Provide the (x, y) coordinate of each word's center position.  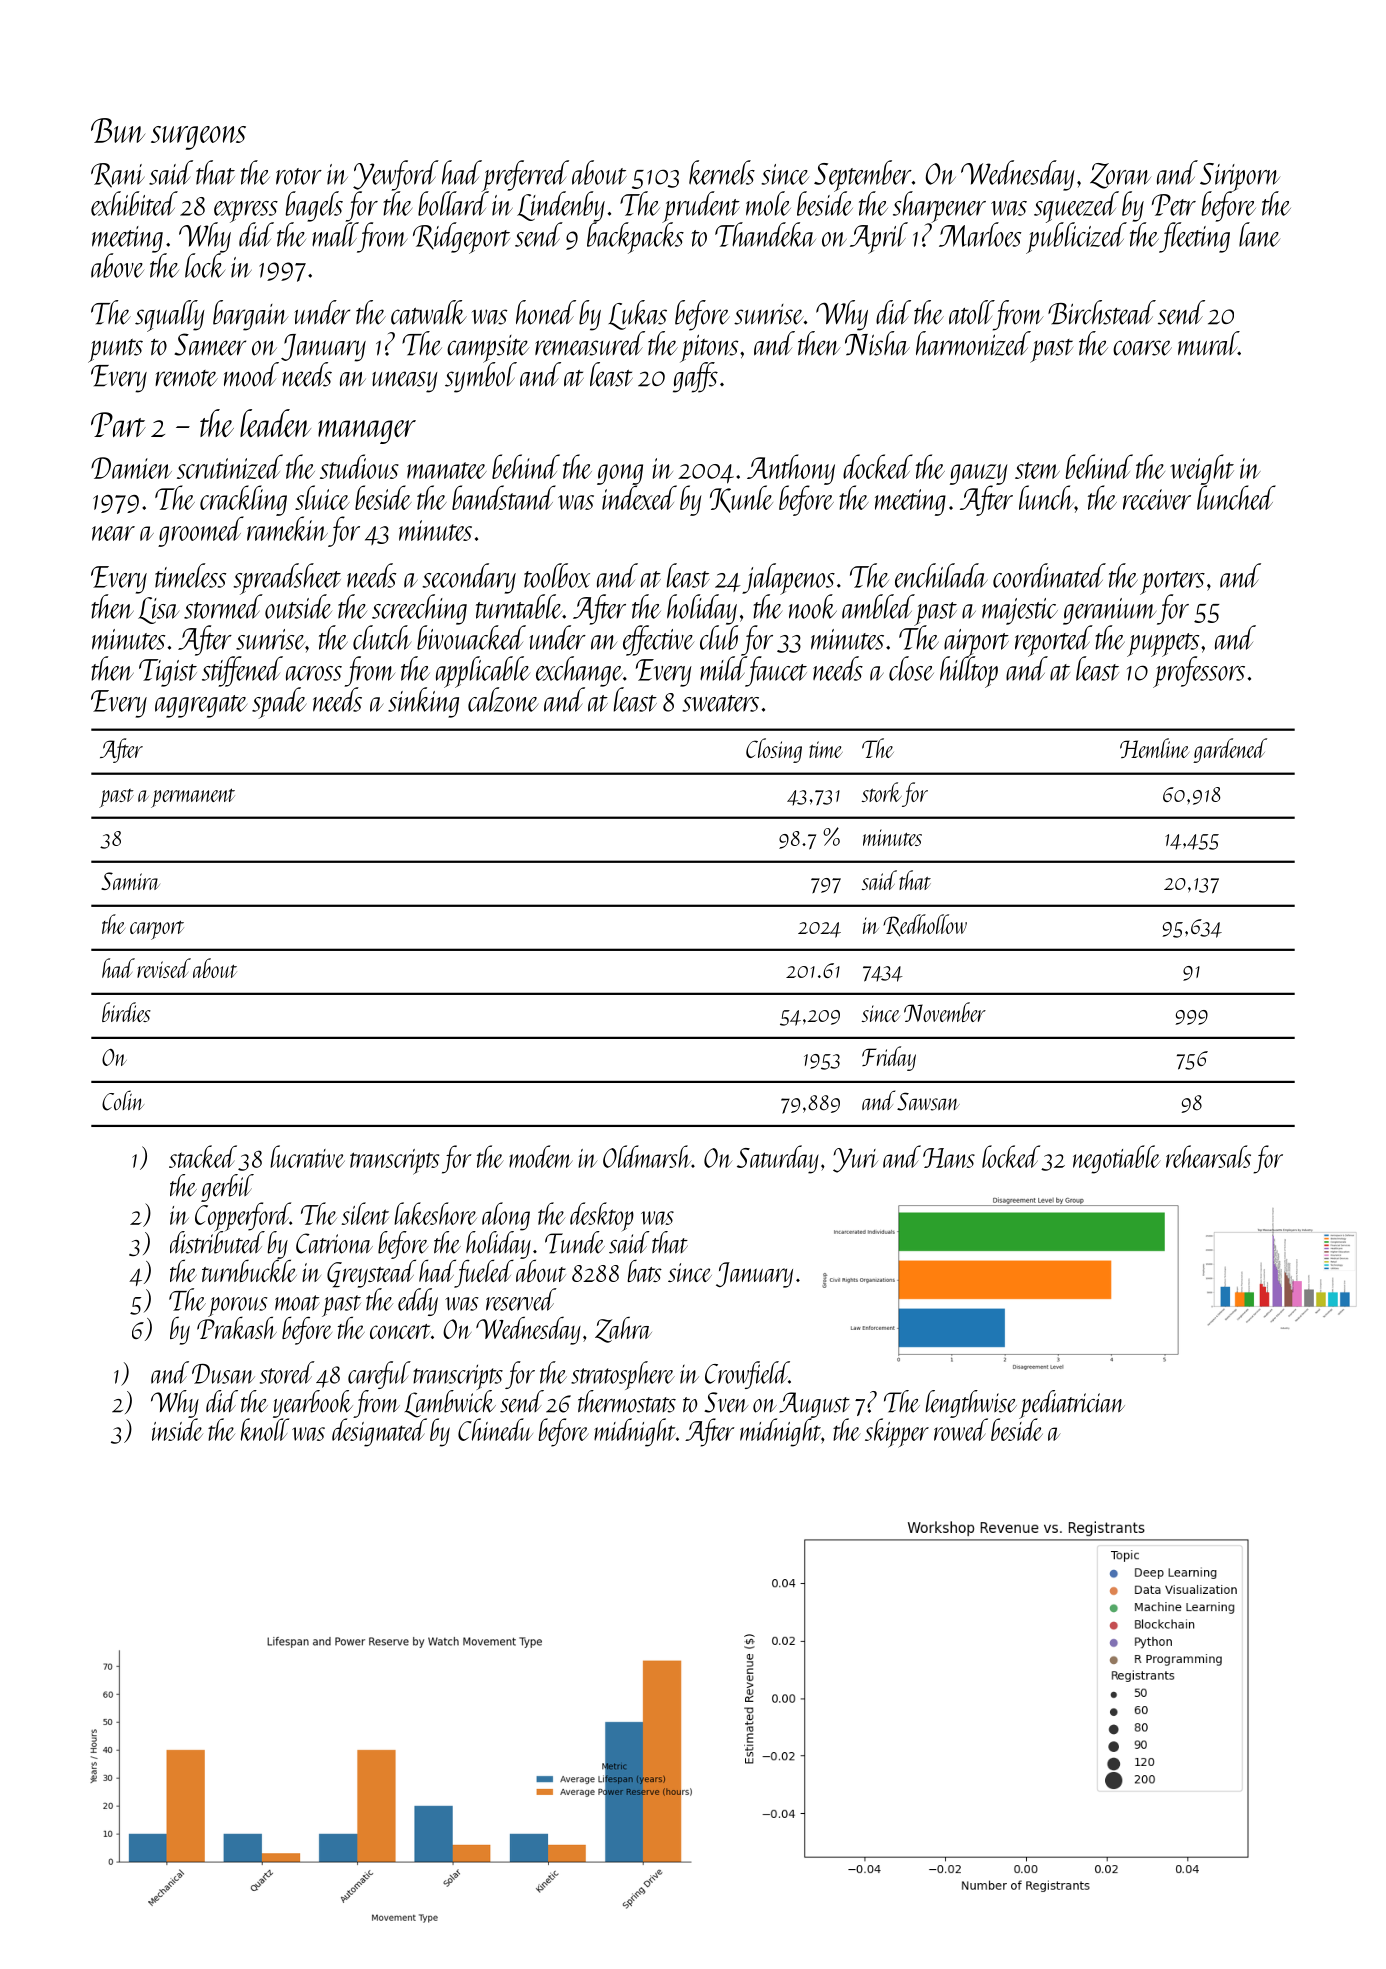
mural (1208, 343)
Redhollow (925, 925)
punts (115, 351)
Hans (949, 1158)
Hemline (1154, 748)
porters (1172, 583)
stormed (223, 607)
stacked (203, 1156)
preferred (525, 176)
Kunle (741, 499)
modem (541, 1156)
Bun (118, 130)
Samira (130, 881)
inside (177, 1429)
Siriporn (1240, 177)
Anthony (791, 469)
